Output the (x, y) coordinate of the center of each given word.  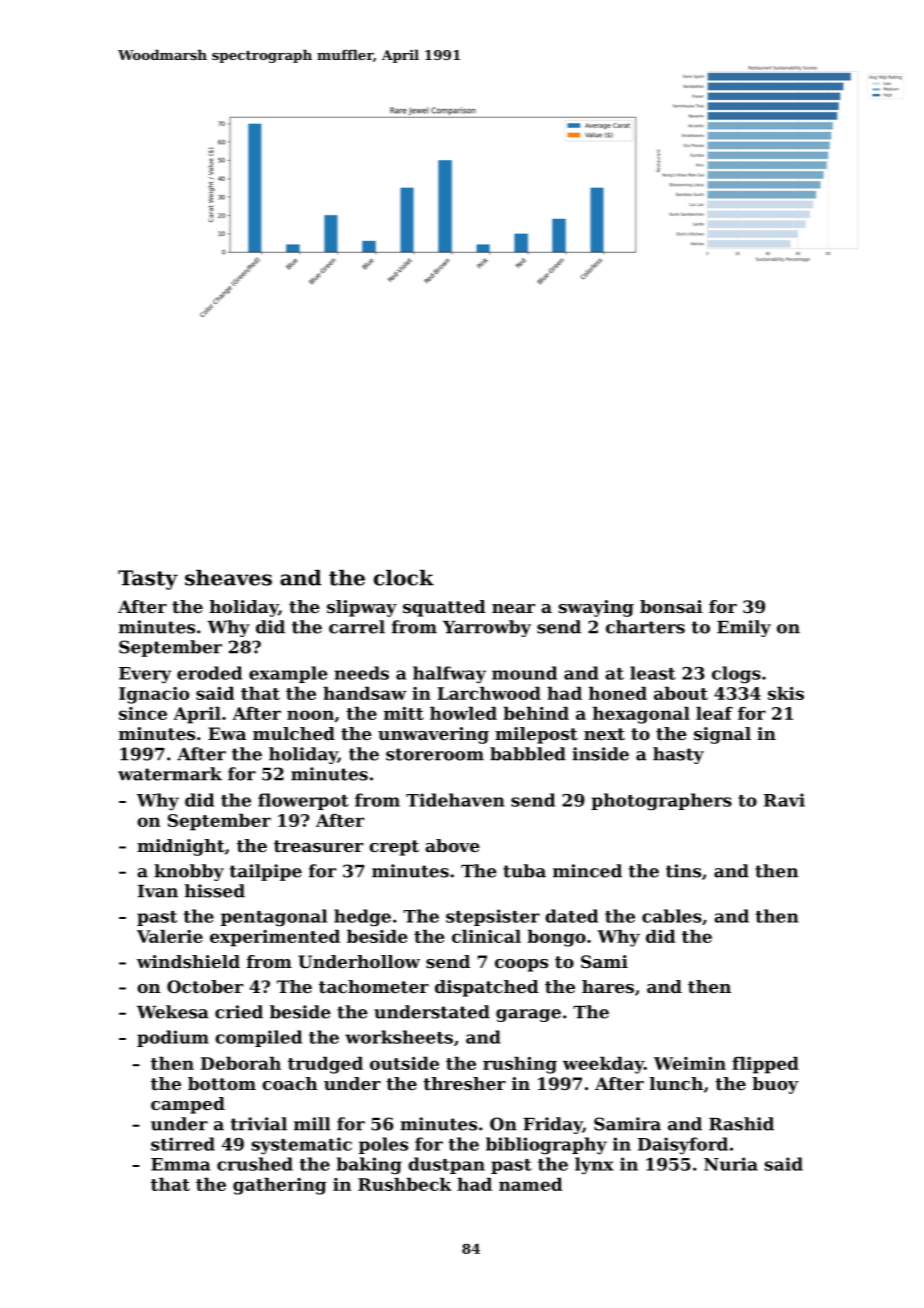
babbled (528, 754)
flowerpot (303, 801)
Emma (180, 1164)
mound (524, 673)
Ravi (784, 800)
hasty (678, 755)
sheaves (228, 578)
